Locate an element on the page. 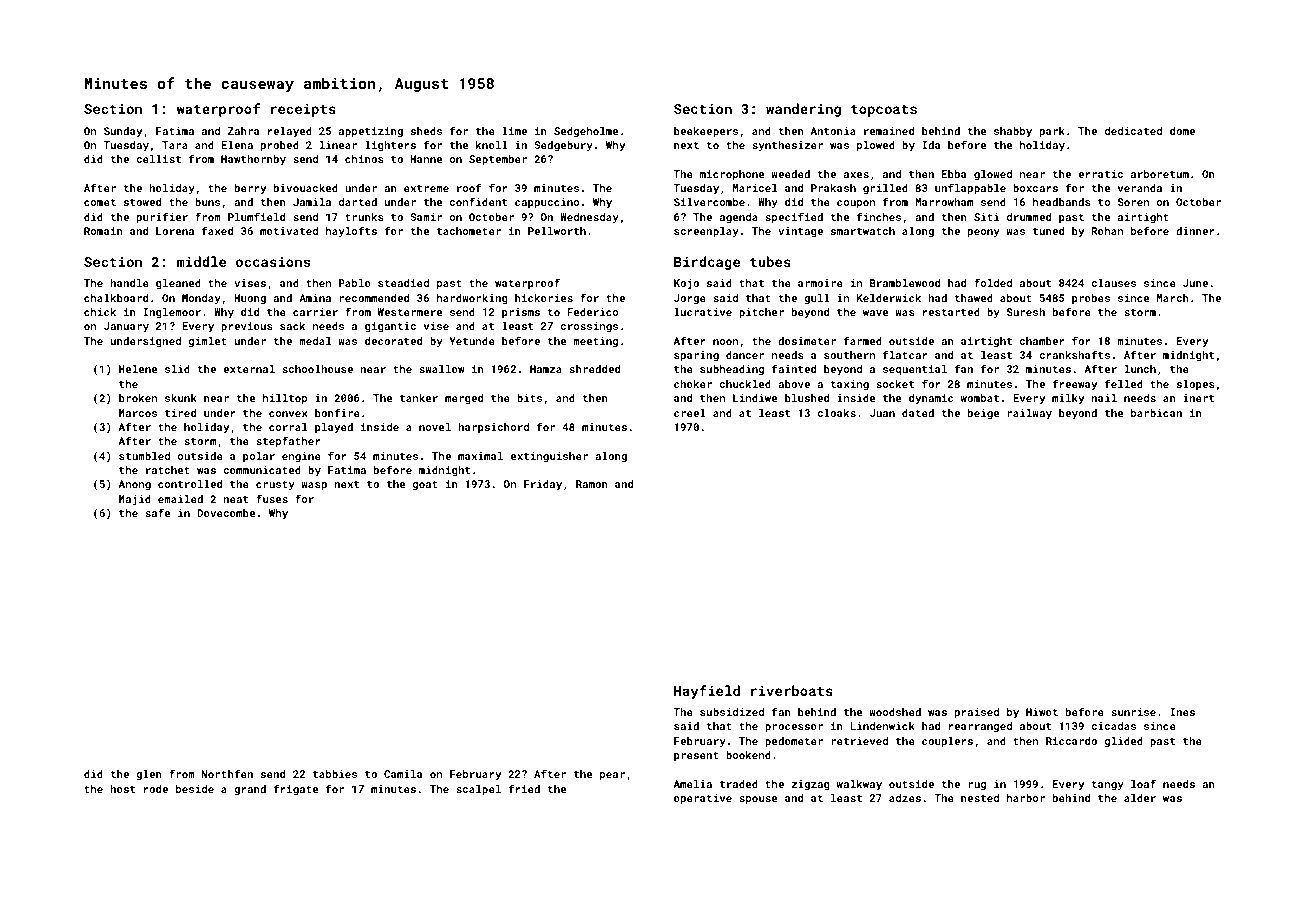 This document has height=924, width=1308. bits is located at coordinates (529, 398).
